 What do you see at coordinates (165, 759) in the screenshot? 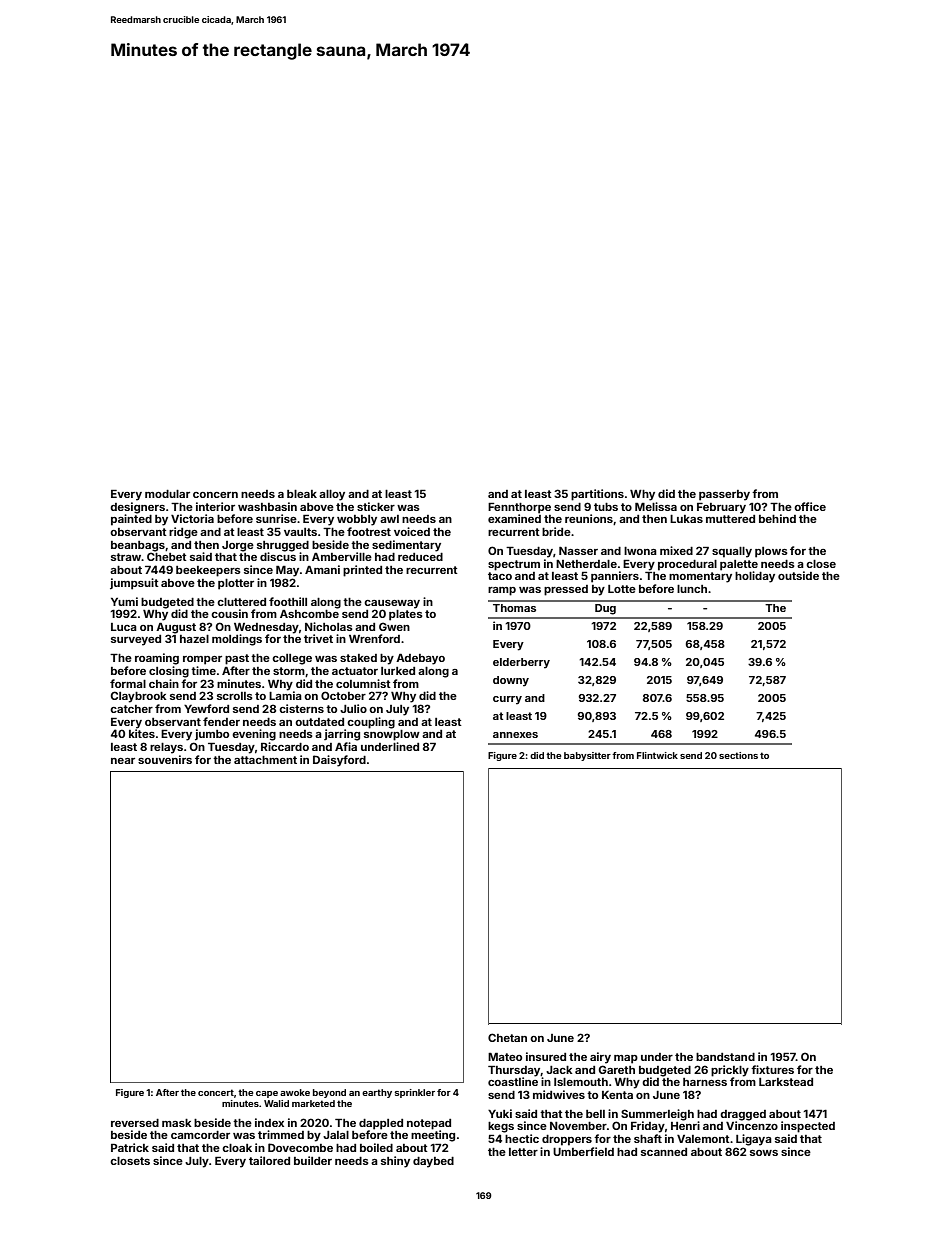
I see `souvenirs` at bounding box center [165, 759].
